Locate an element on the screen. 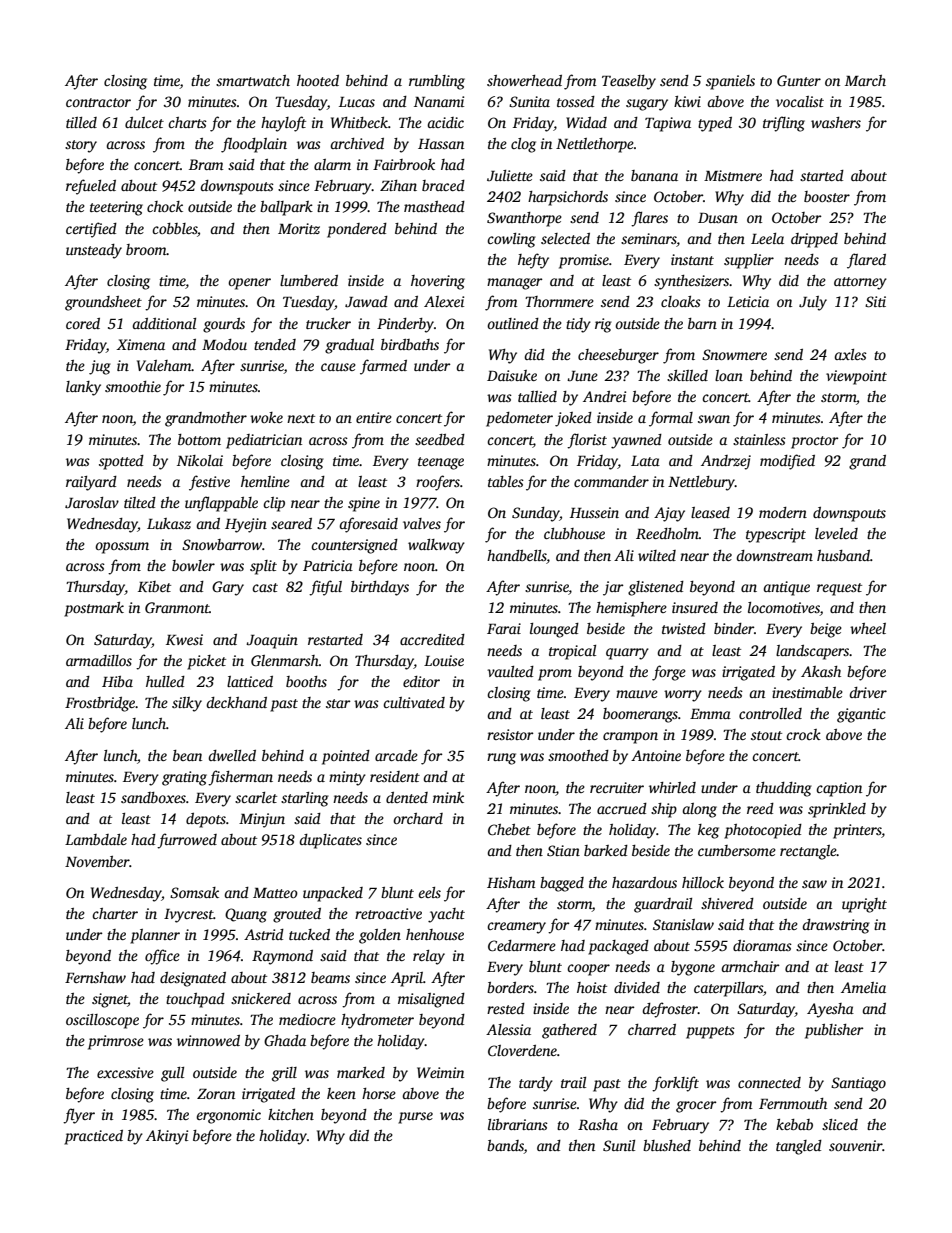  stainless is located at coordinates (759, 439).
